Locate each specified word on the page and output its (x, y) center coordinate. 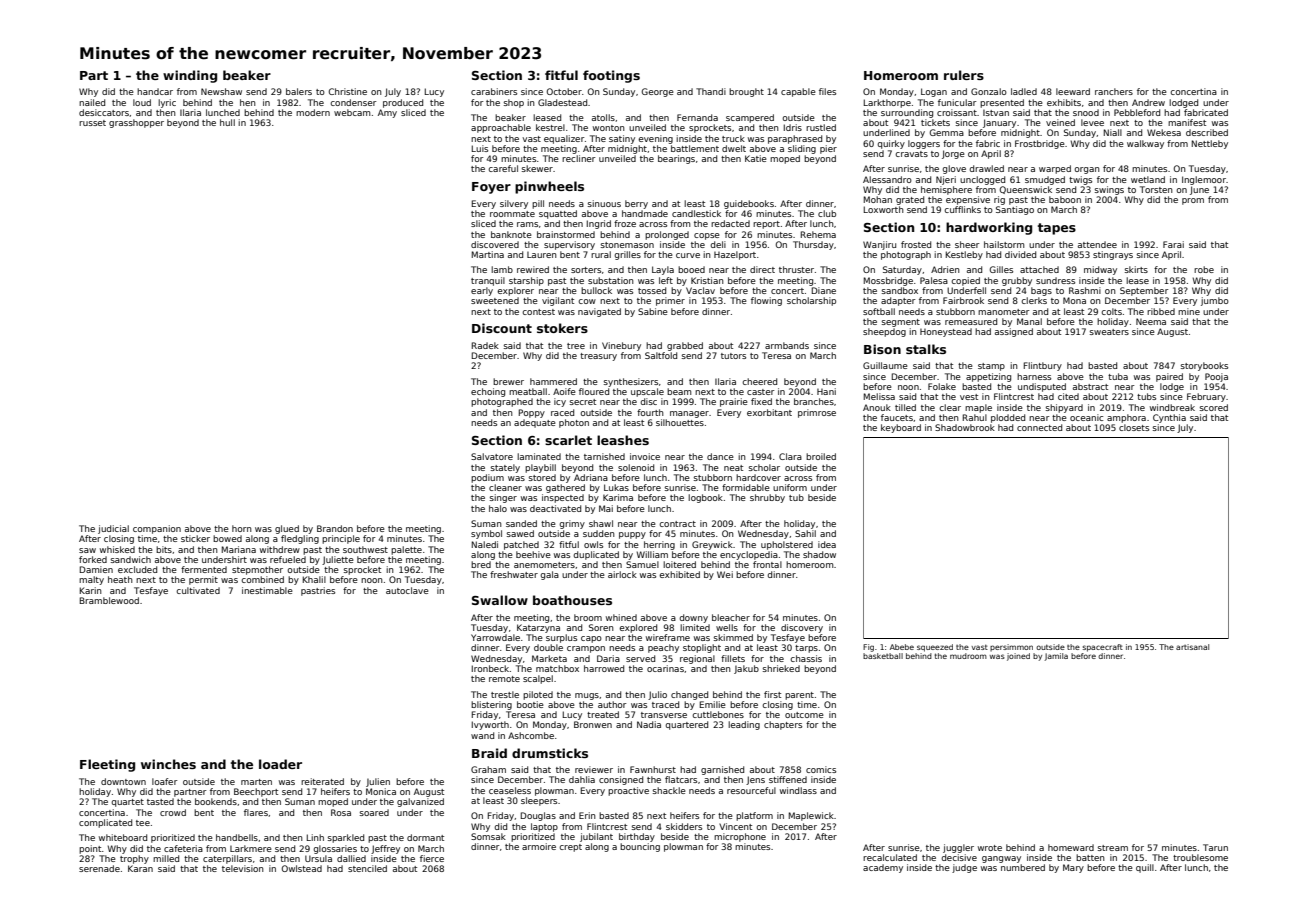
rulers (964, 75)
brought (746, 92)
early (482, 291)
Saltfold (661, 355)
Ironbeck (490, 668)
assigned (1014, 332)
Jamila (1056, 657)
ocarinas (665, 668)
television (243, 868)
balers (299, 91)
